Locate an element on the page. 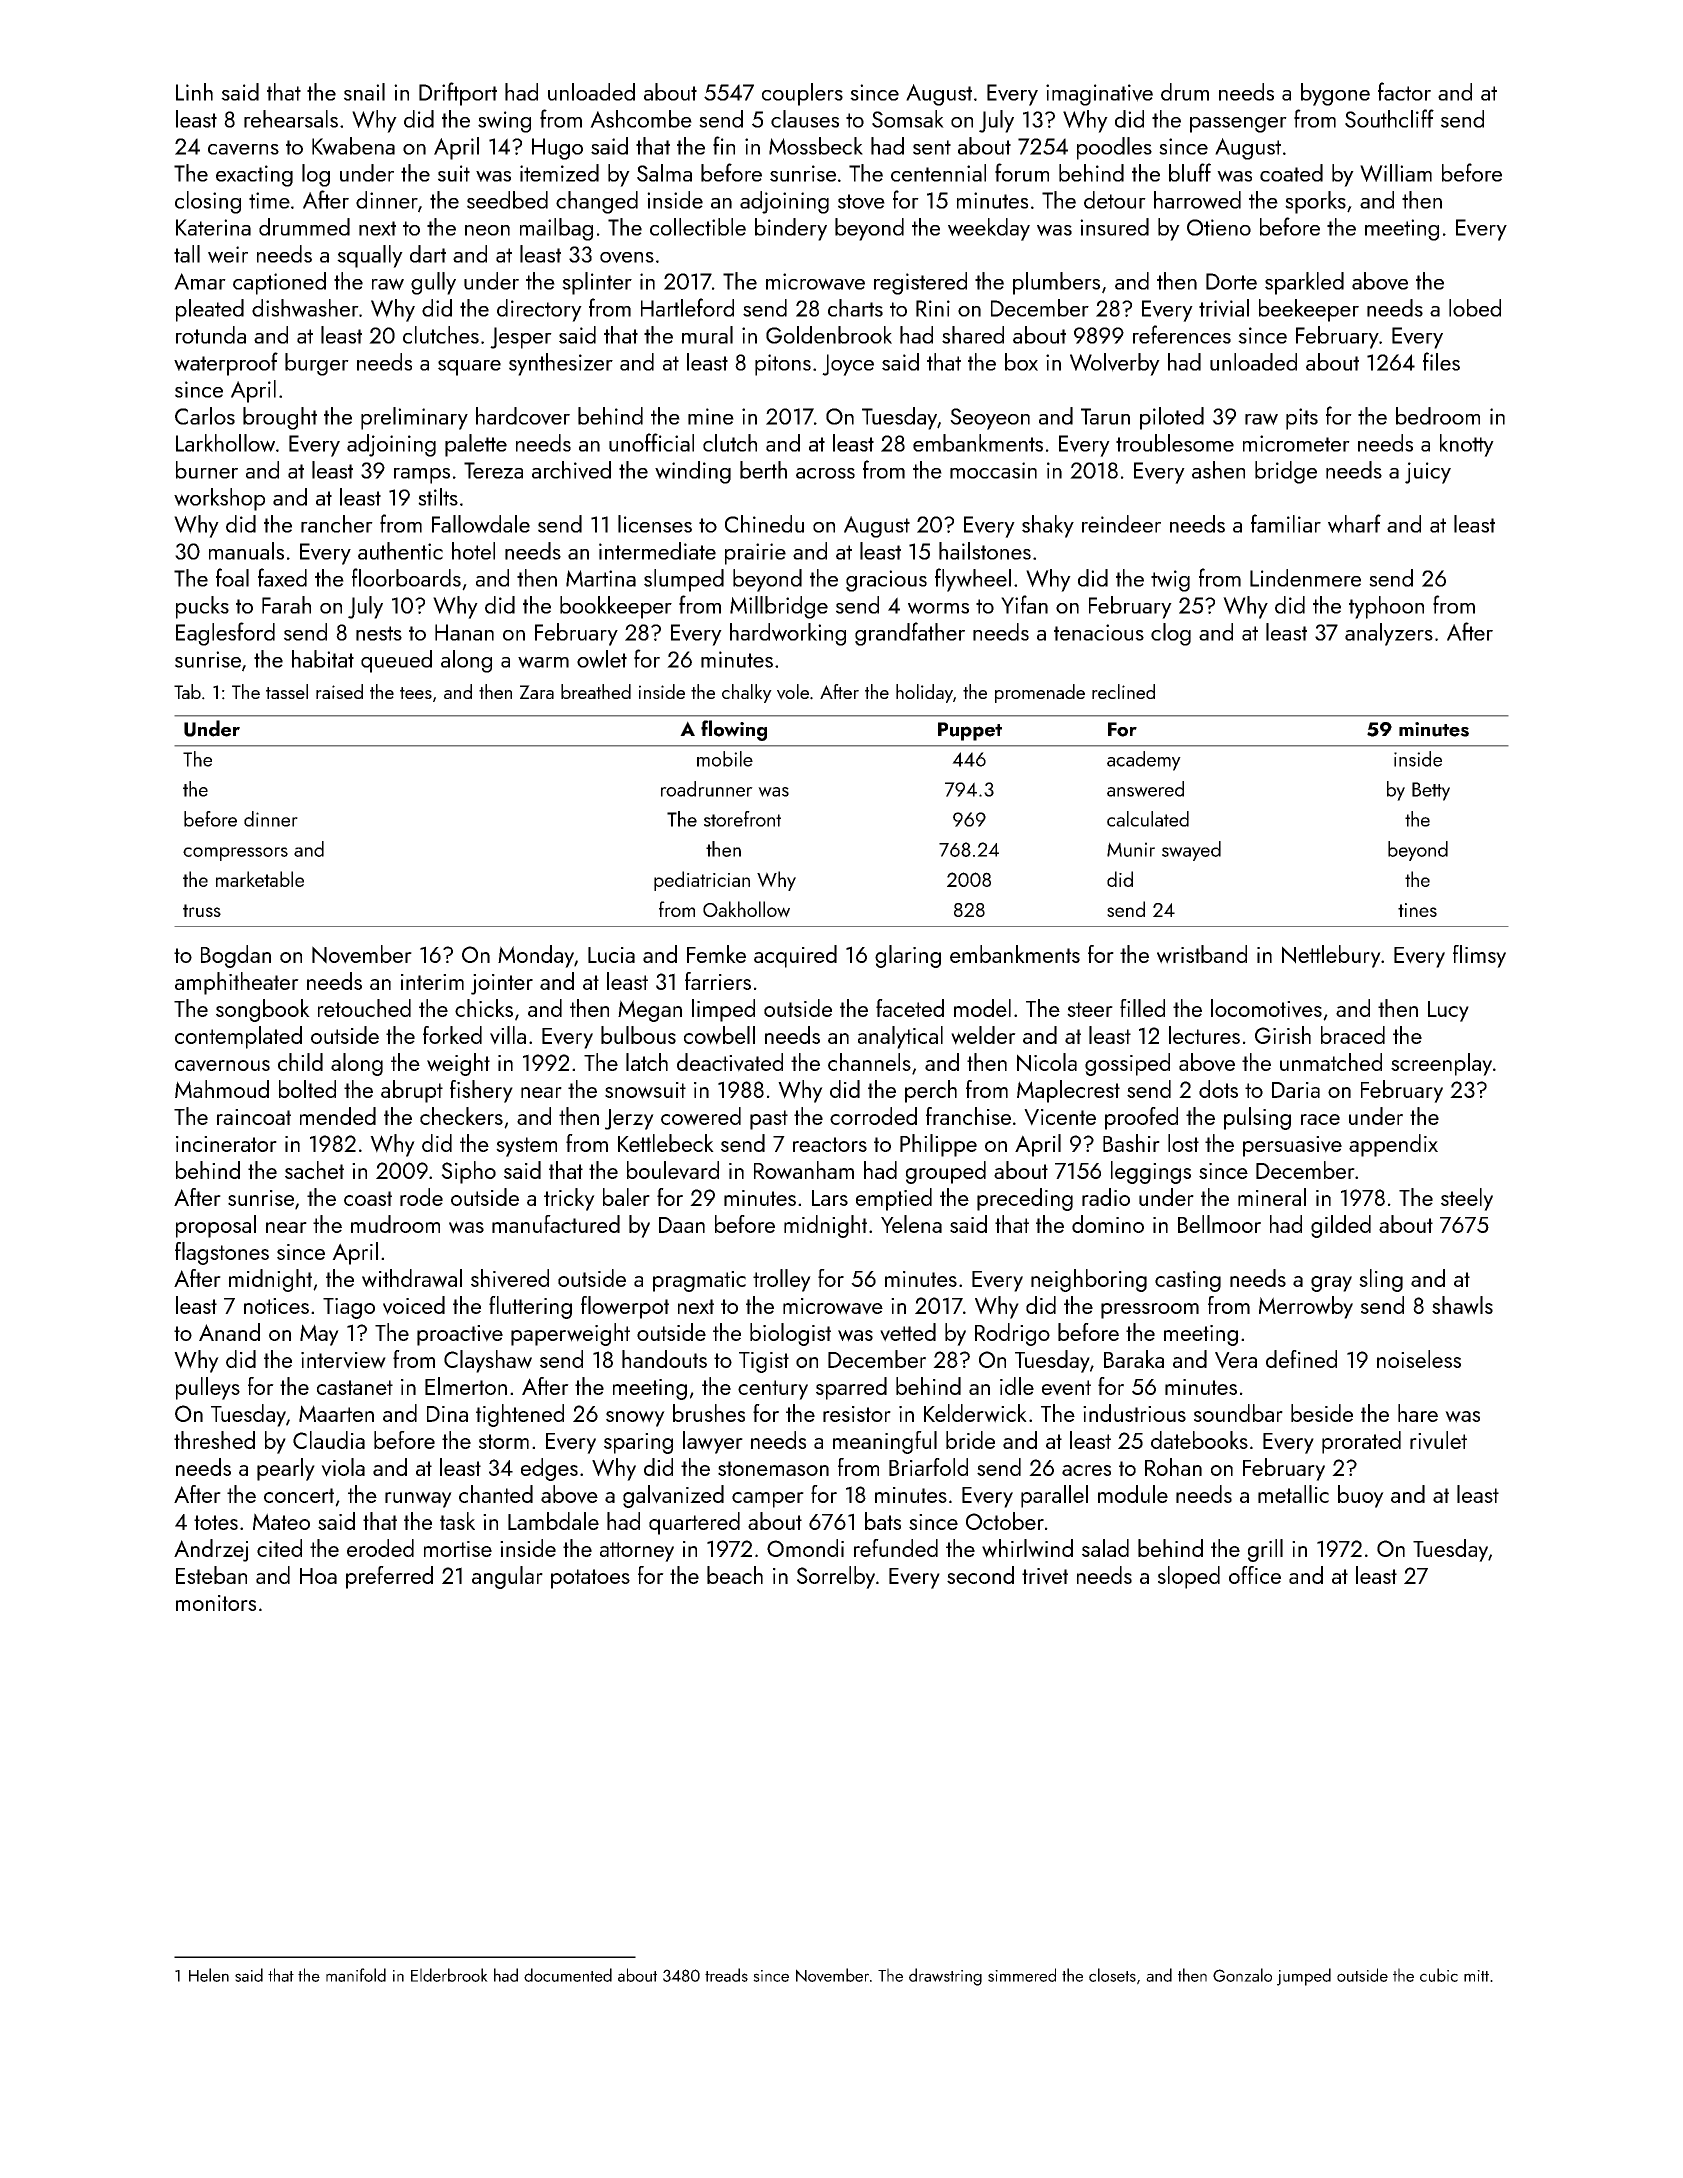  deactivated is located at coordinates (730, 1062).
